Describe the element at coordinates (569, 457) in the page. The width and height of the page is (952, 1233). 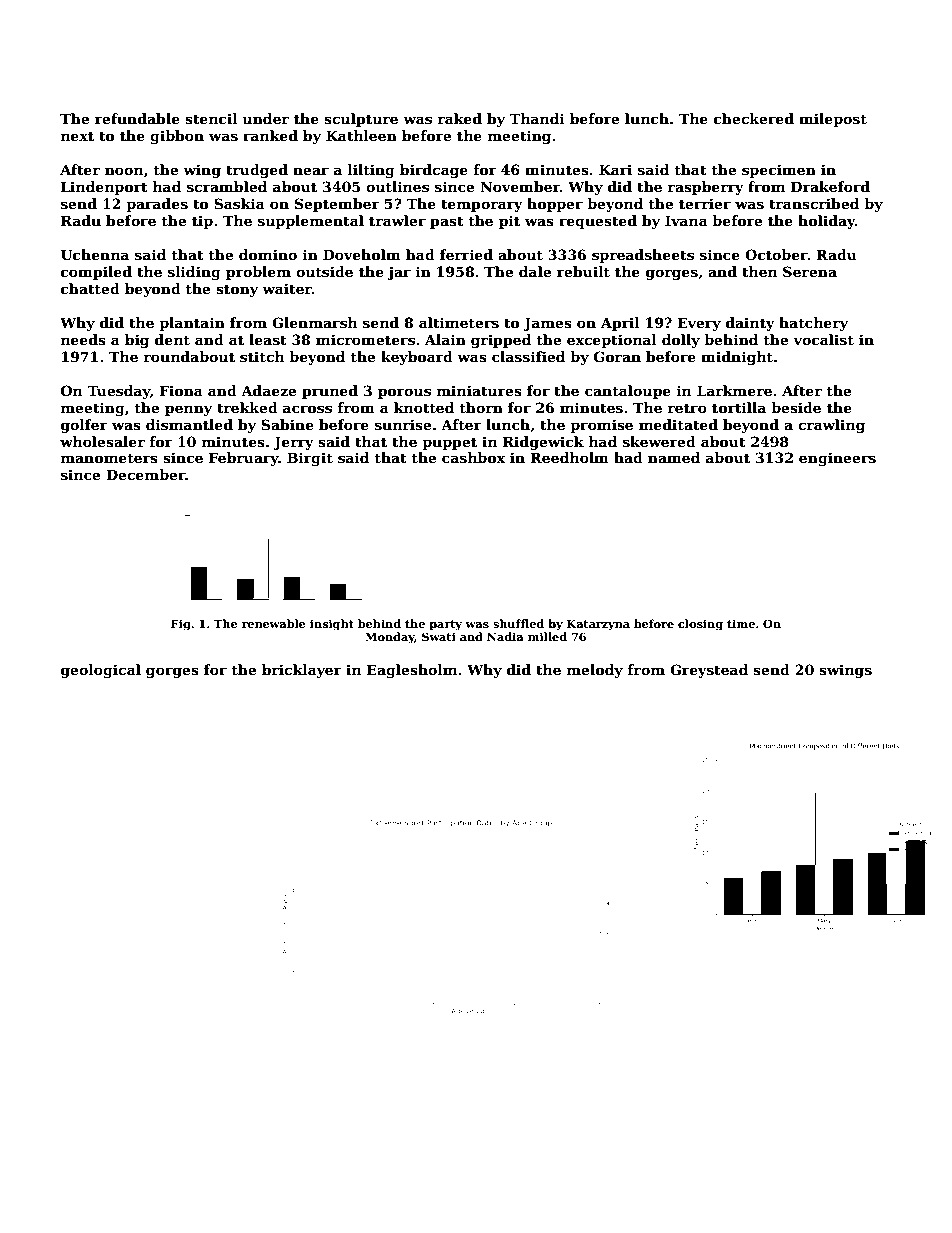
I see `Reedholm` at that location.
